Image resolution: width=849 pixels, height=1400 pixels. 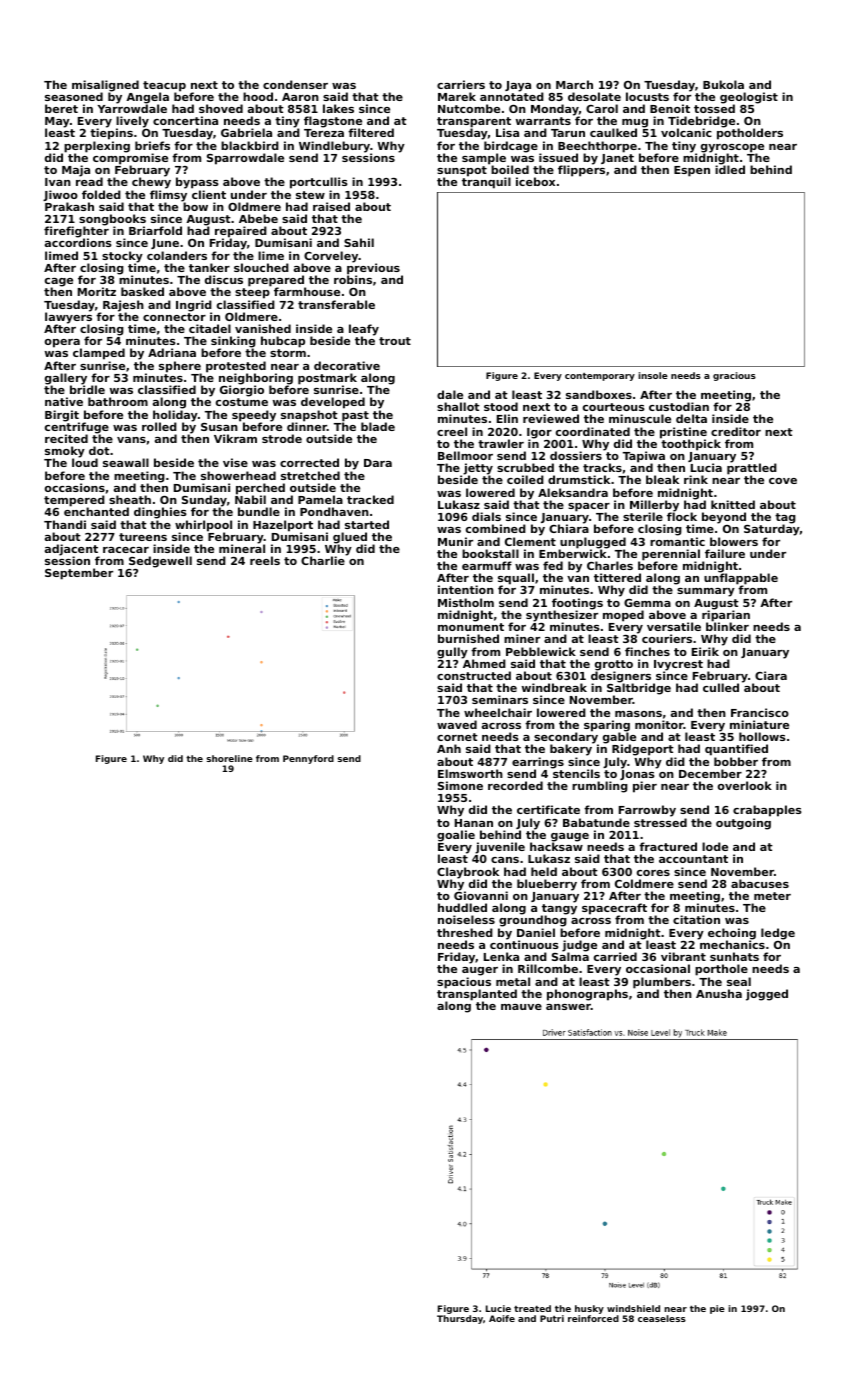 I want to click on Lucie, so click(x=498, y=1308).
